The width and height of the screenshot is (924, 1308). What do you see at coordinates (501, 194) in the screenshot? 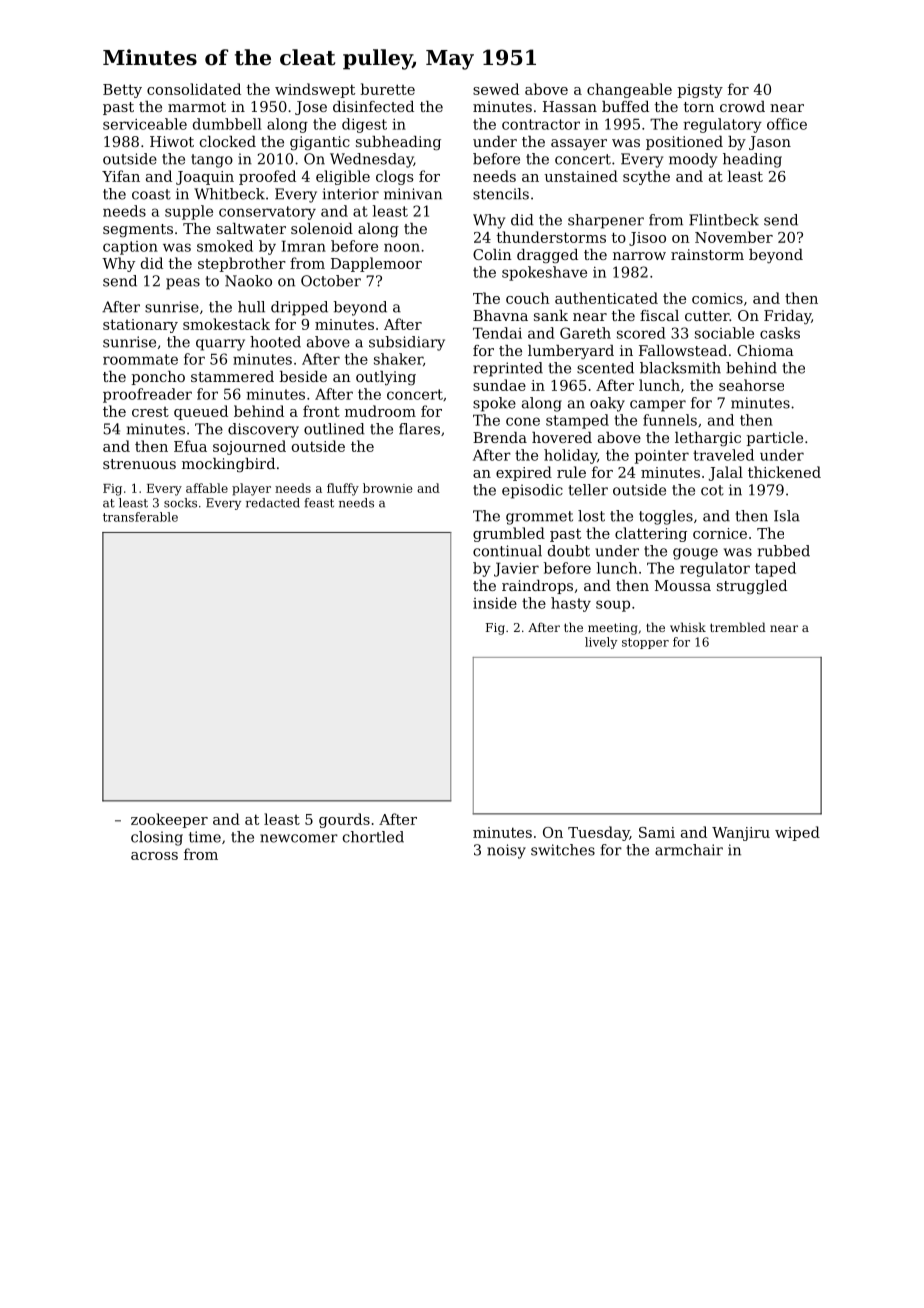
I see `stencils` at bounding box center [501, 194].
